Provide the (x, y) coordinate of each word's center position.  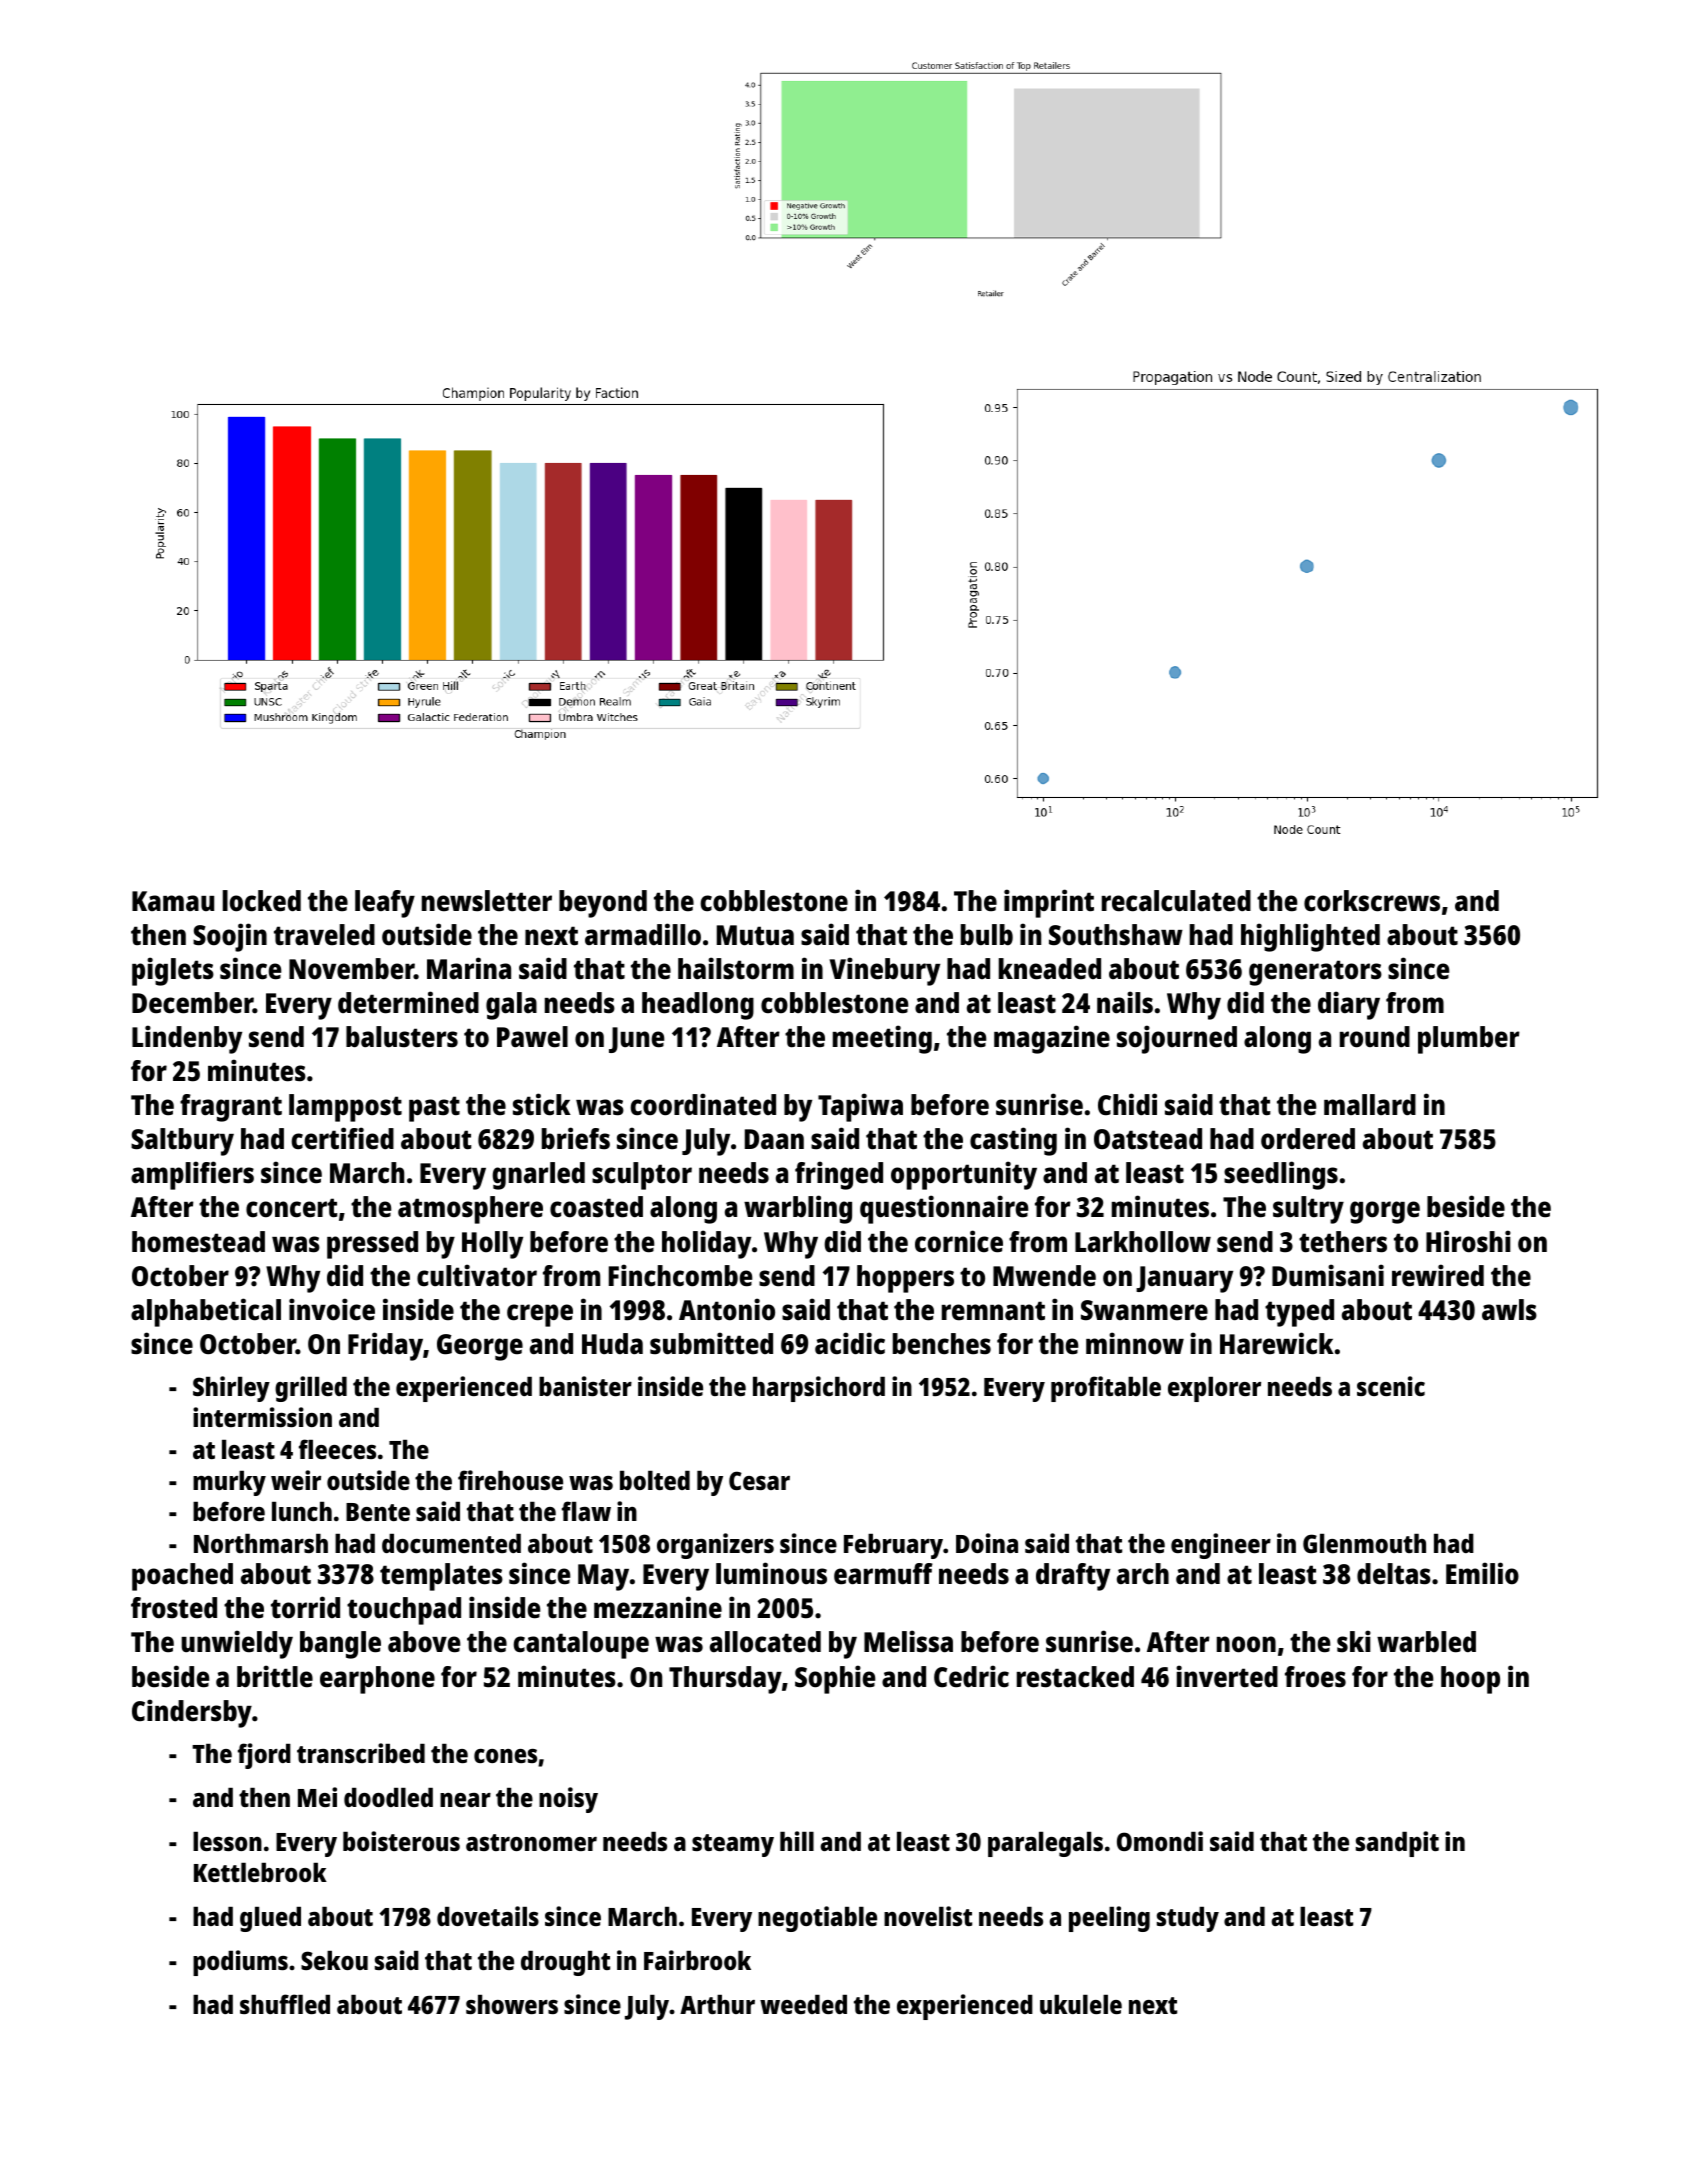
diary (1349, 1005)
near (465, 1800)
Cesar (759, 1480)
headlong (698, 1006)
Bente (378, 1512)
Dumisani (1328, 1275)
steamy (733, 1845)
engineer (1221, 1546)
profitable (1106, 1389)
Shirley (231, 1389)
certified (342, 1138)
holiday (706, 1244)
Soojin (230, 937)
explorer (1214, 1389)
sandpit (1397, 1844)
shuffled (285, 2004)
